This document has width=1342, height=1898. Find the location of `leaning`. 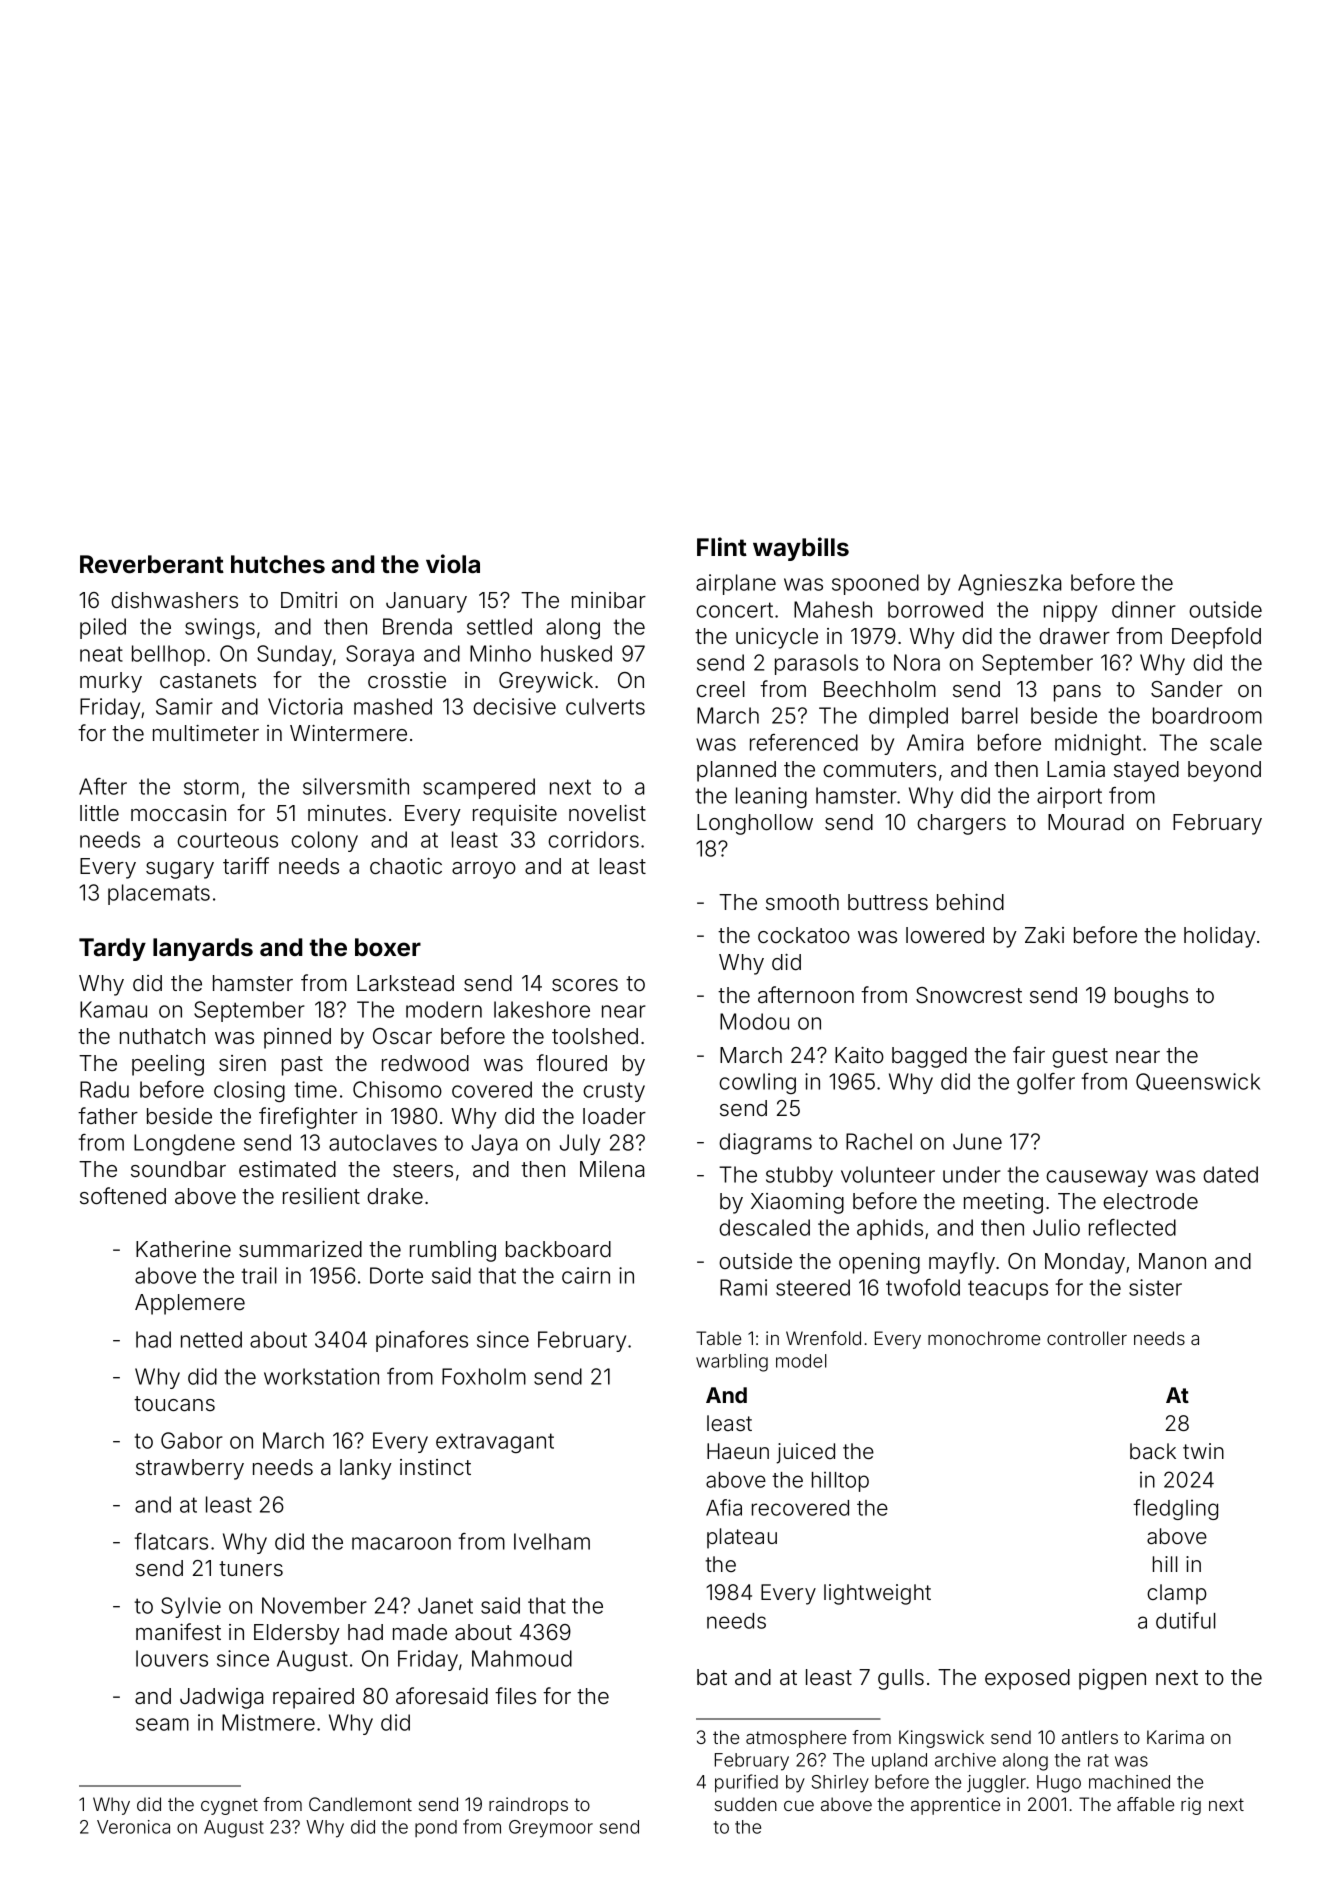

leaning is located at coordinates (771, 797).
